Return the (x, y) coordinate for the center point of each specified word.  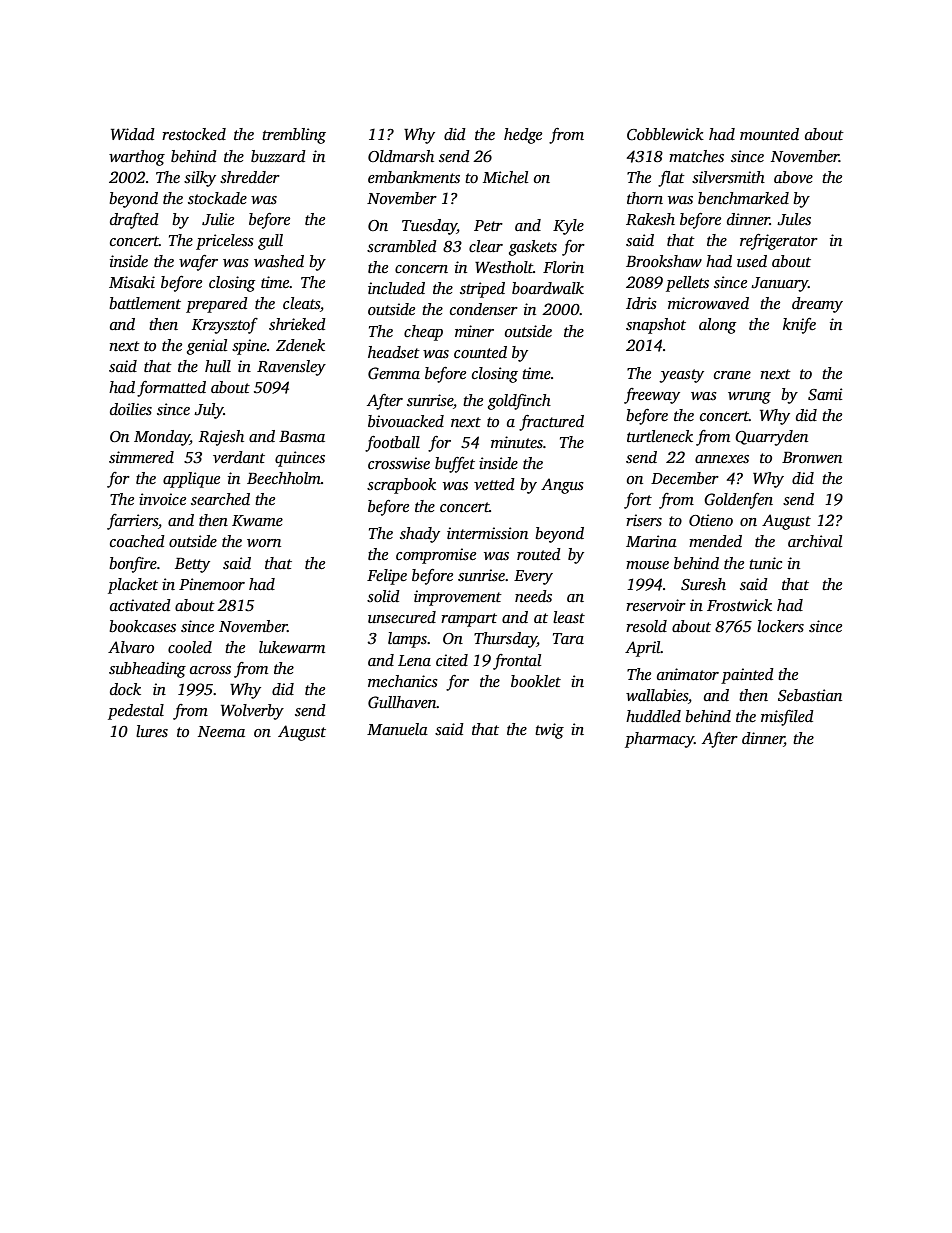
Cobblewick (665, 134)
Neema (221, 731)
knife (799, 326)
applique (191, 480)
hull (218, 366)
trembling (294, 136)
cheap (423, 333)
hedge (523, 136)
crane (732, 375)
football (392, 444)
